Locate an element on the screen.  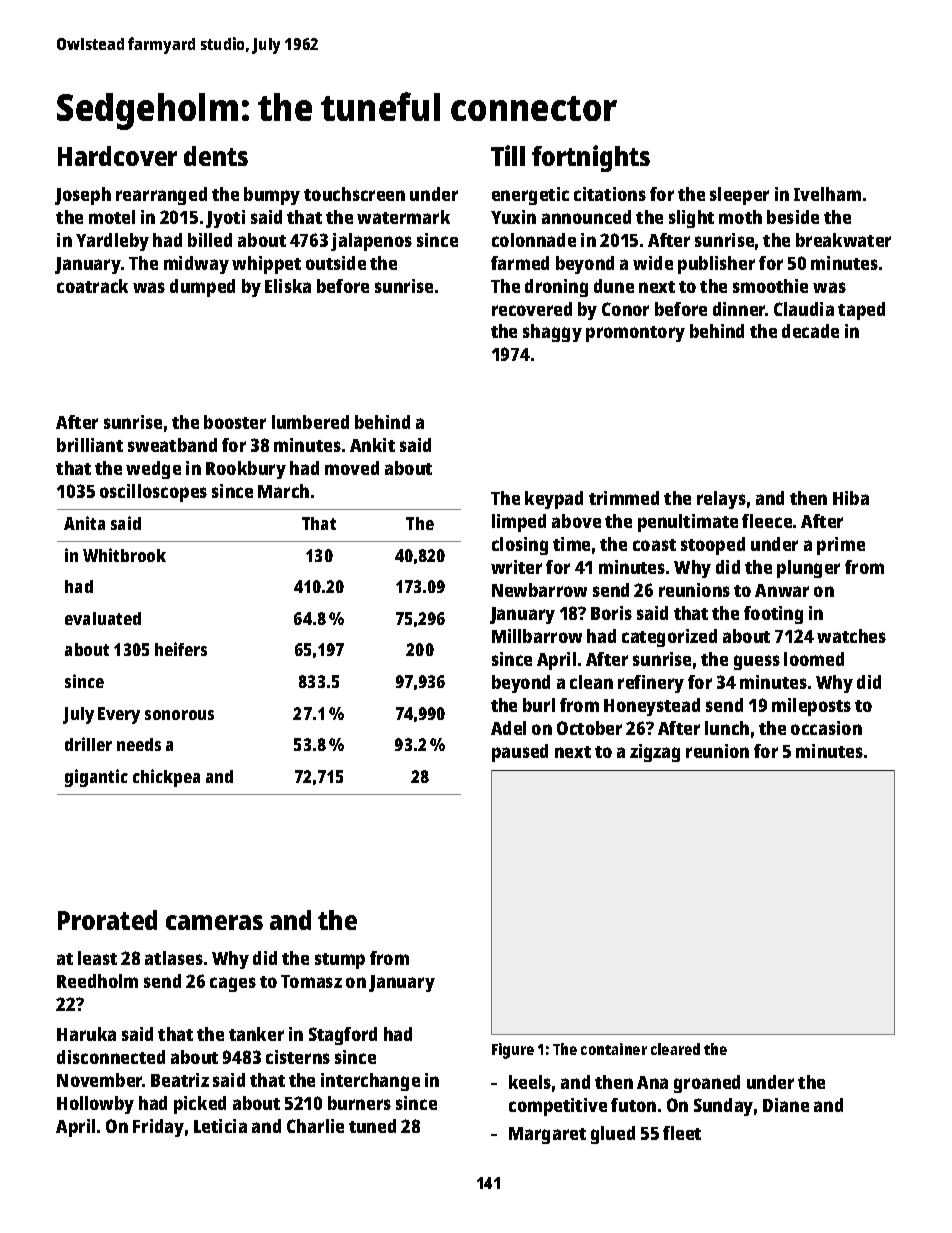
fleet is located at coordinates (682, 1133).
